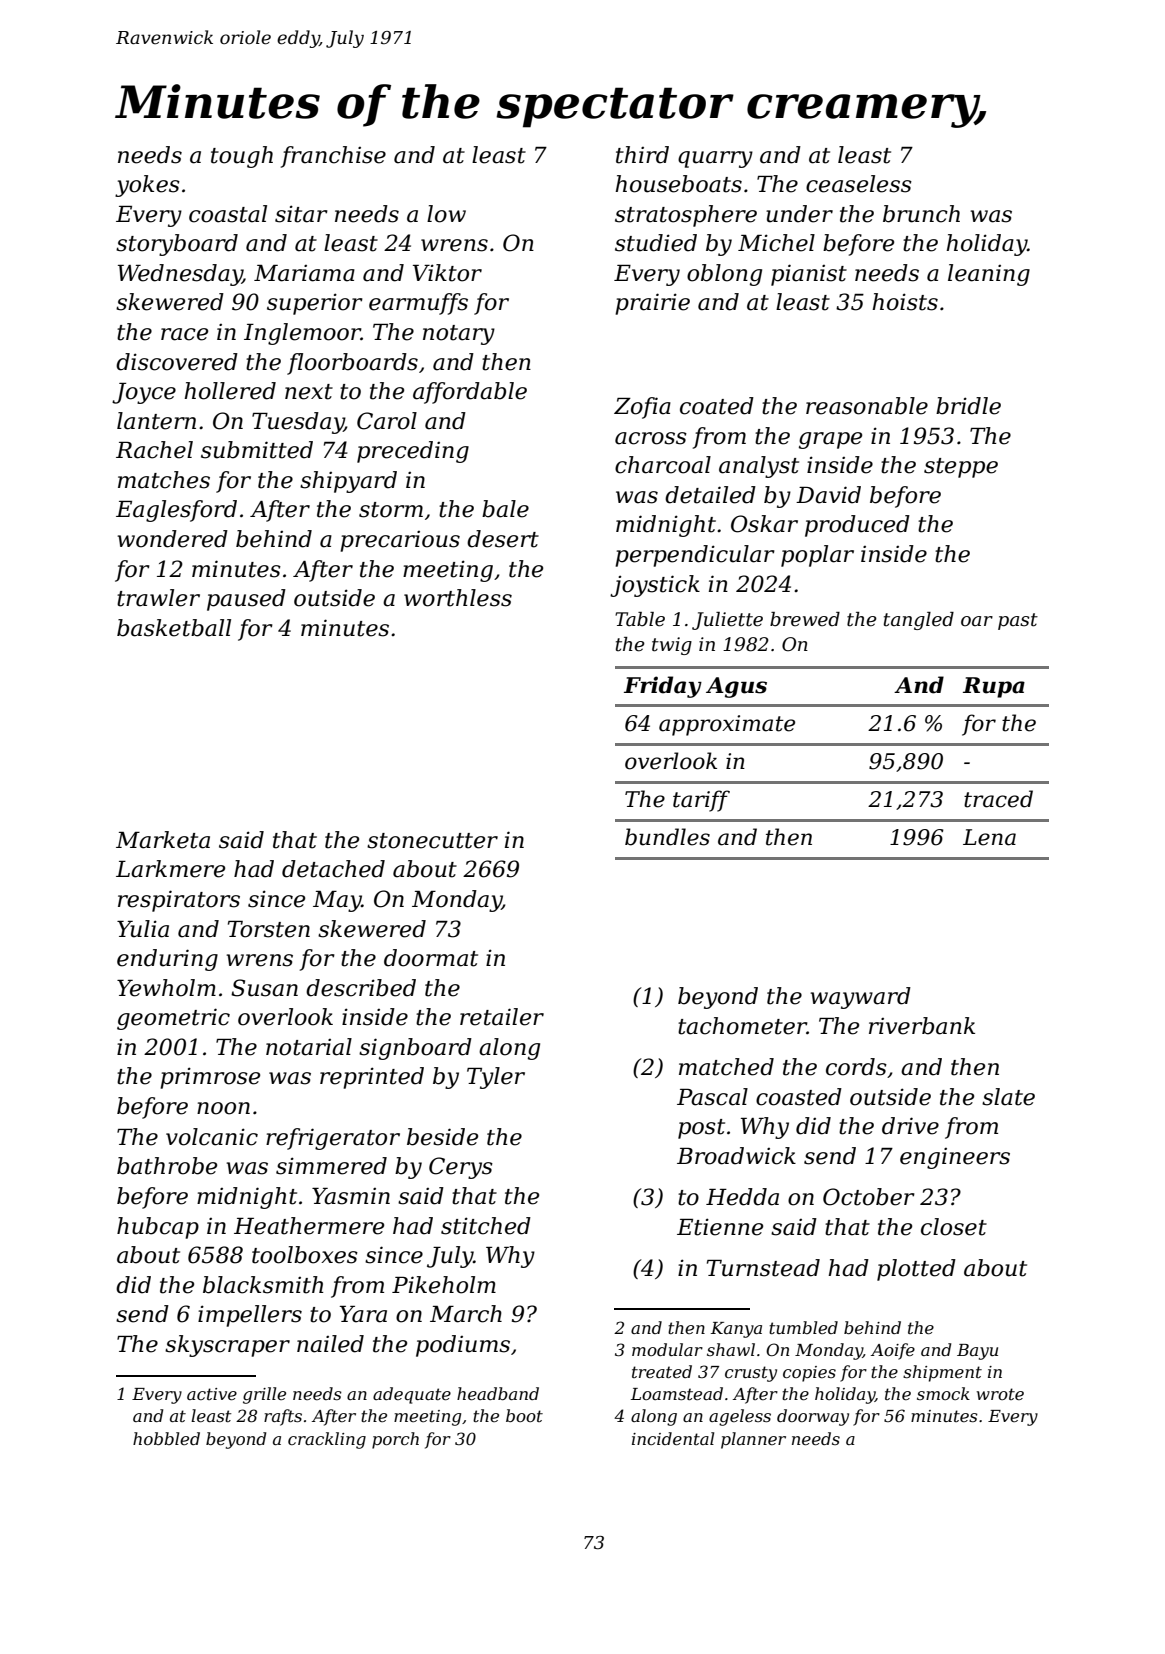  I want to click on retailer, so click(502, 1017).
